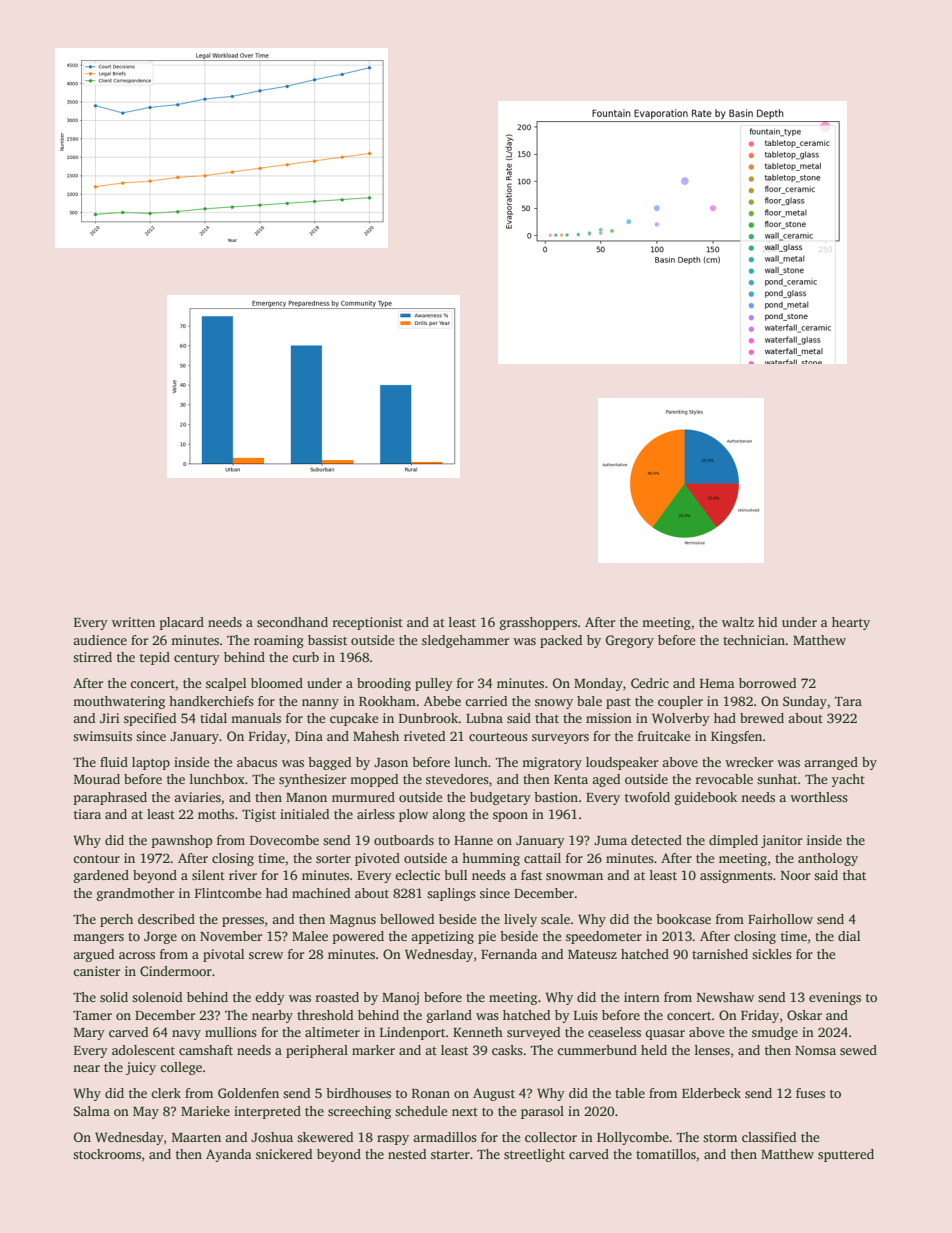 This image has height=1233, width=952. What do you see at coordinates (720, 954) in the image?
I see `tarnished` at bounding box center [720, 954].
